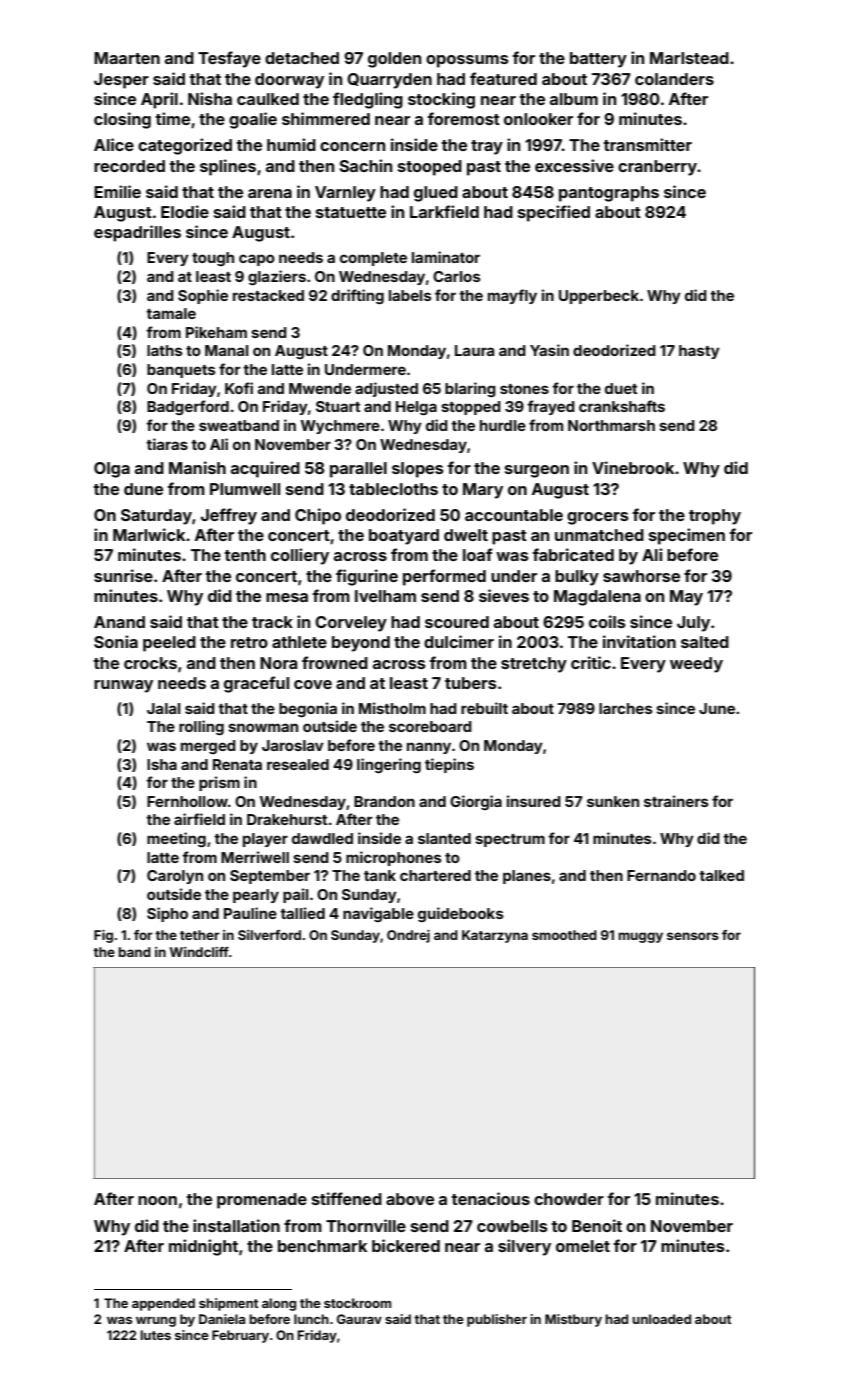 Image resolution: width=849 pixels, height=1400 pixels. What do you see at coordinates (347, 1198) in the image?
I see `stiffened` at bounding box center [347, 1198].
